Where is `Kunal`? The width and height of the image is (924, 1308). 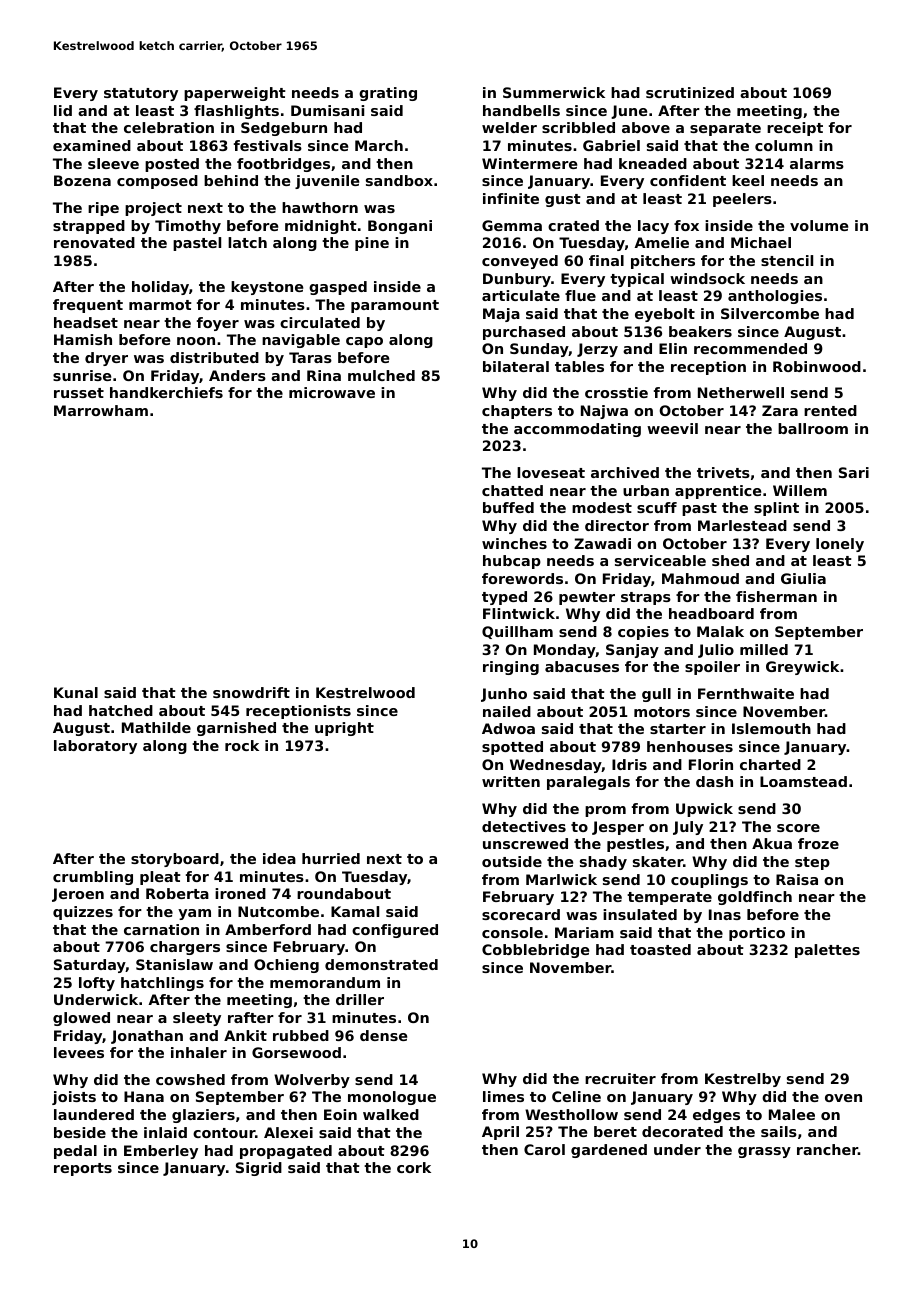
Kunal is located at coordinates (76, 692).
